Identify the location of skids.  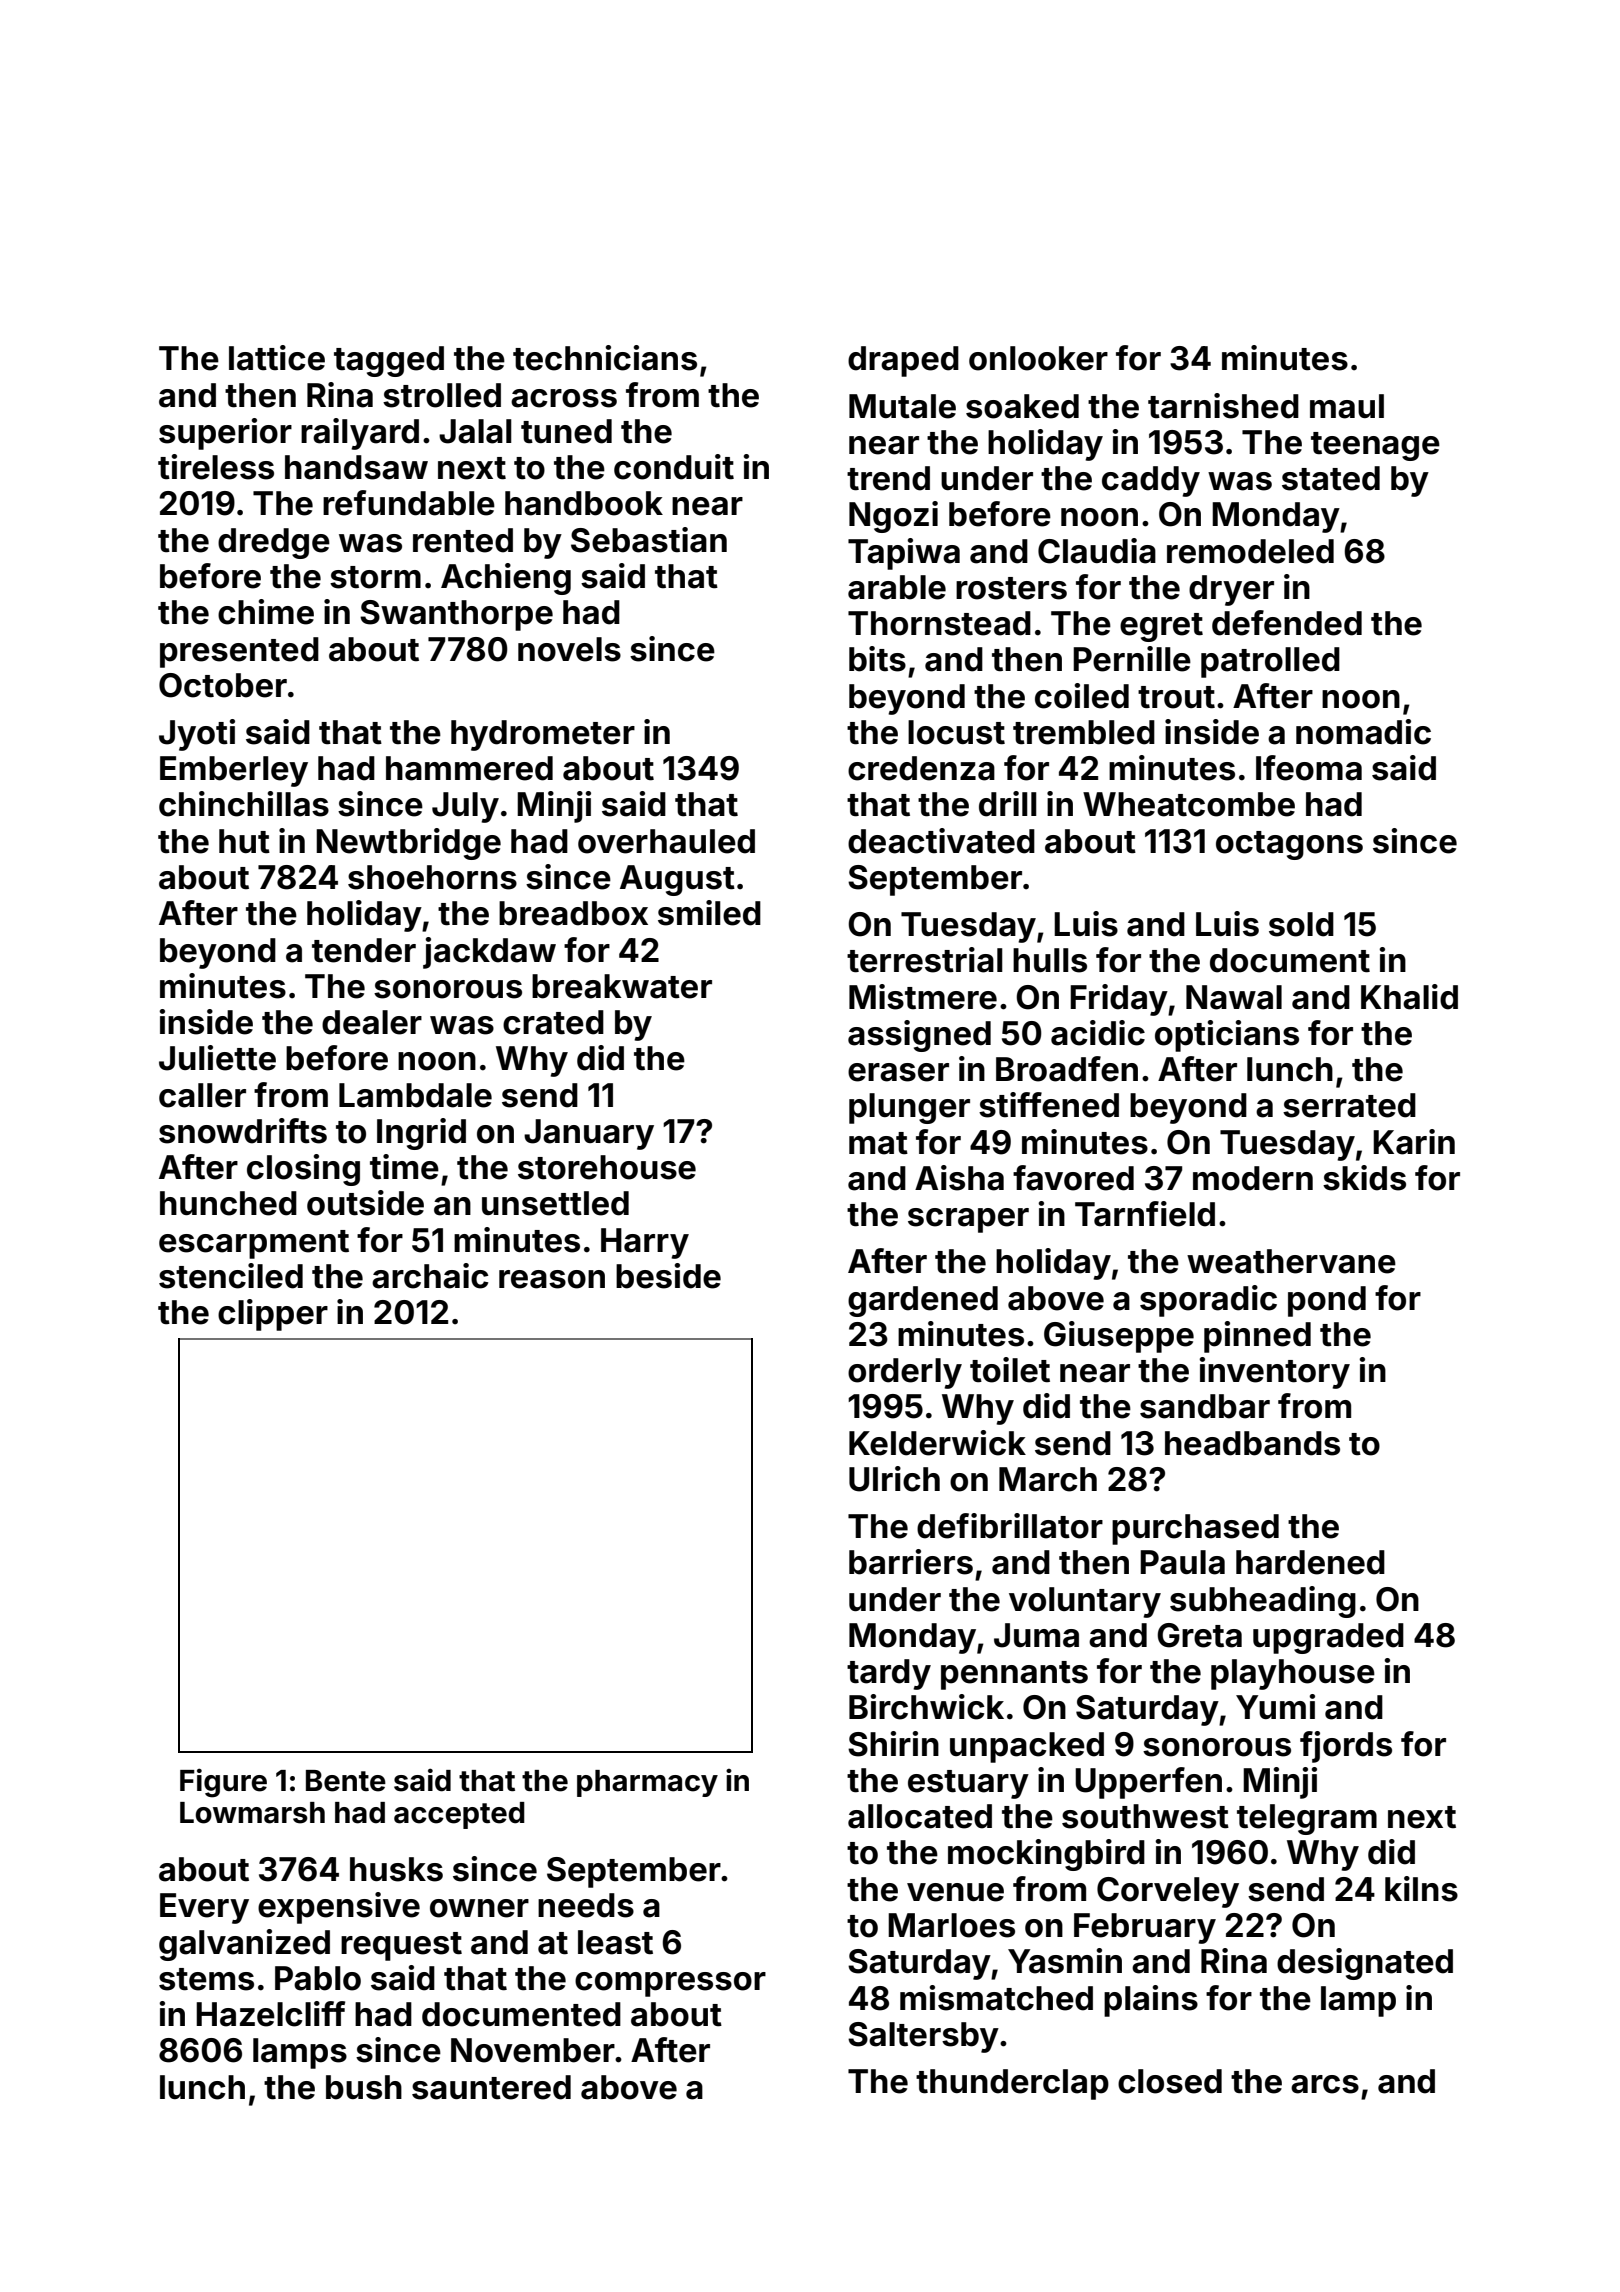
(1364, 1178).
